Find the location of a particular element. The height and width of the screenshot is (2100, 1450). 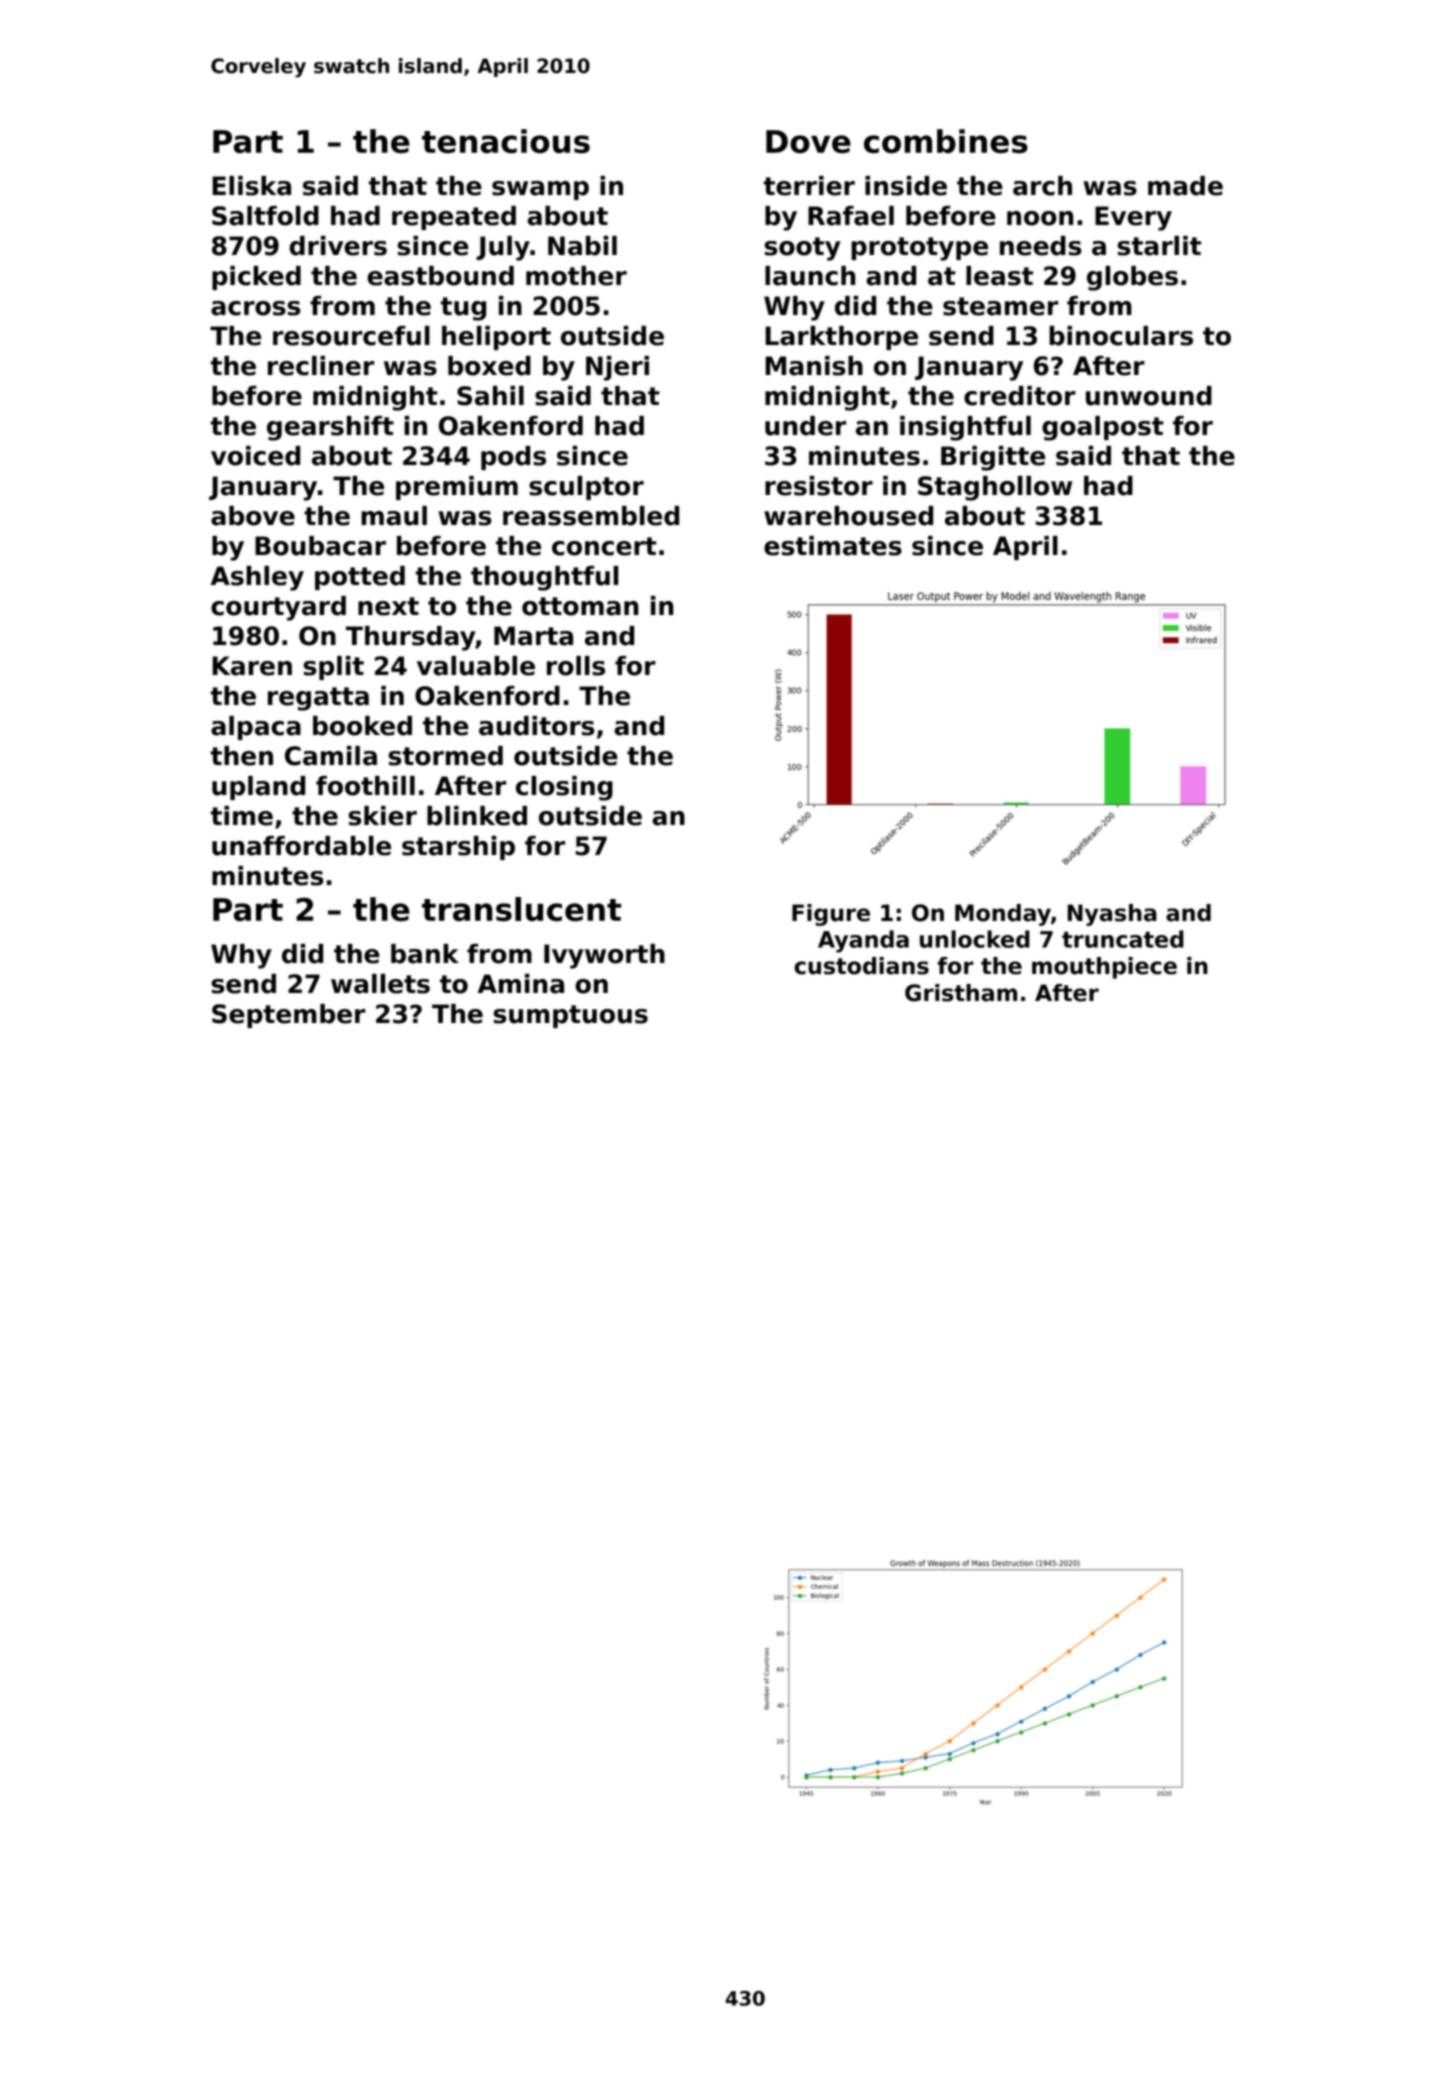

Nabil is located at coordinates (582, 246).
